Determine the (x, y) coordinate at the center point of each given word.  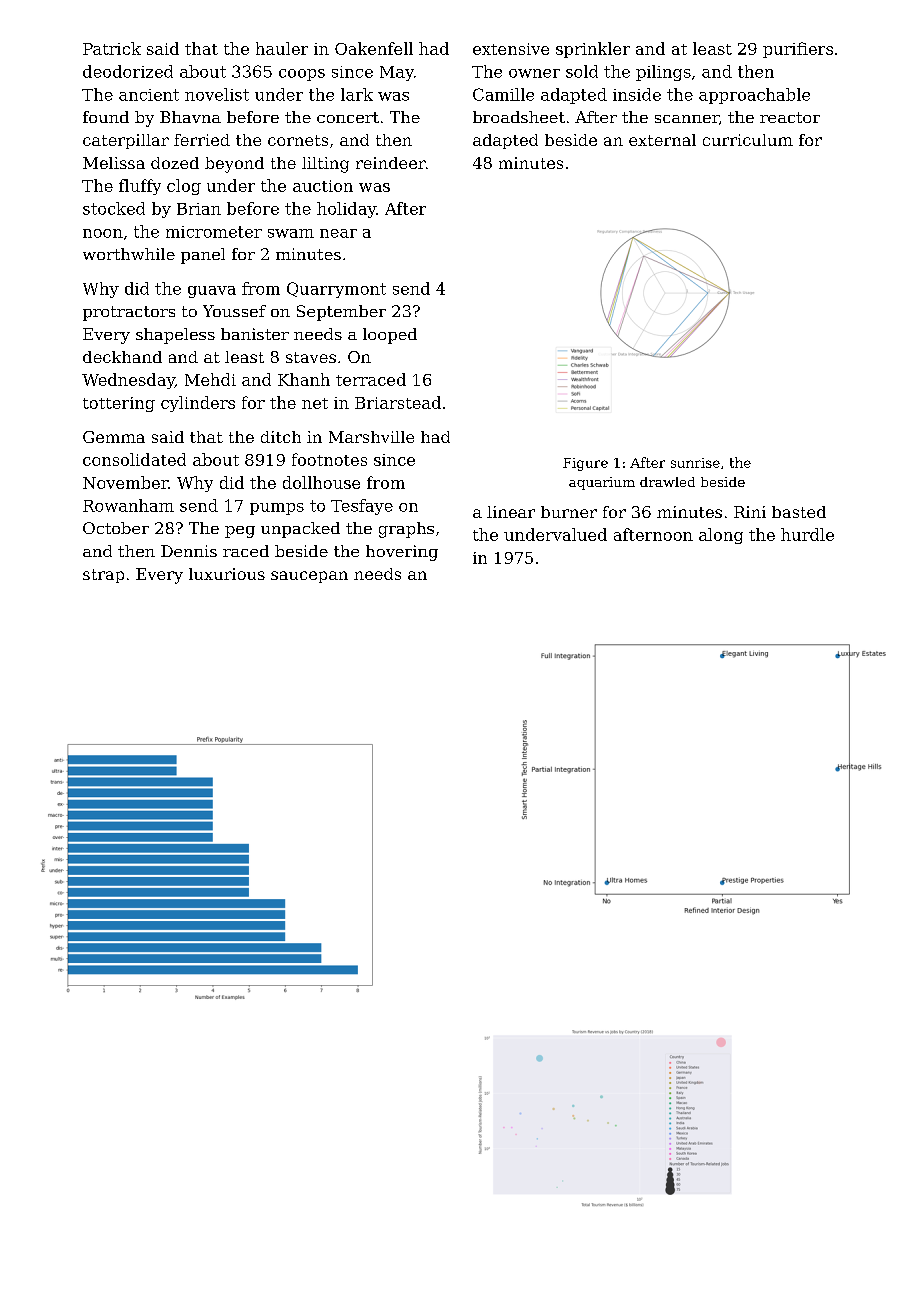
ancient (149, 95)
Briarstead (398, 402)
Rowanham (128, 505)
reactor (790, 117)
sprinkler (593, 50)
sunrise (695, 463)
